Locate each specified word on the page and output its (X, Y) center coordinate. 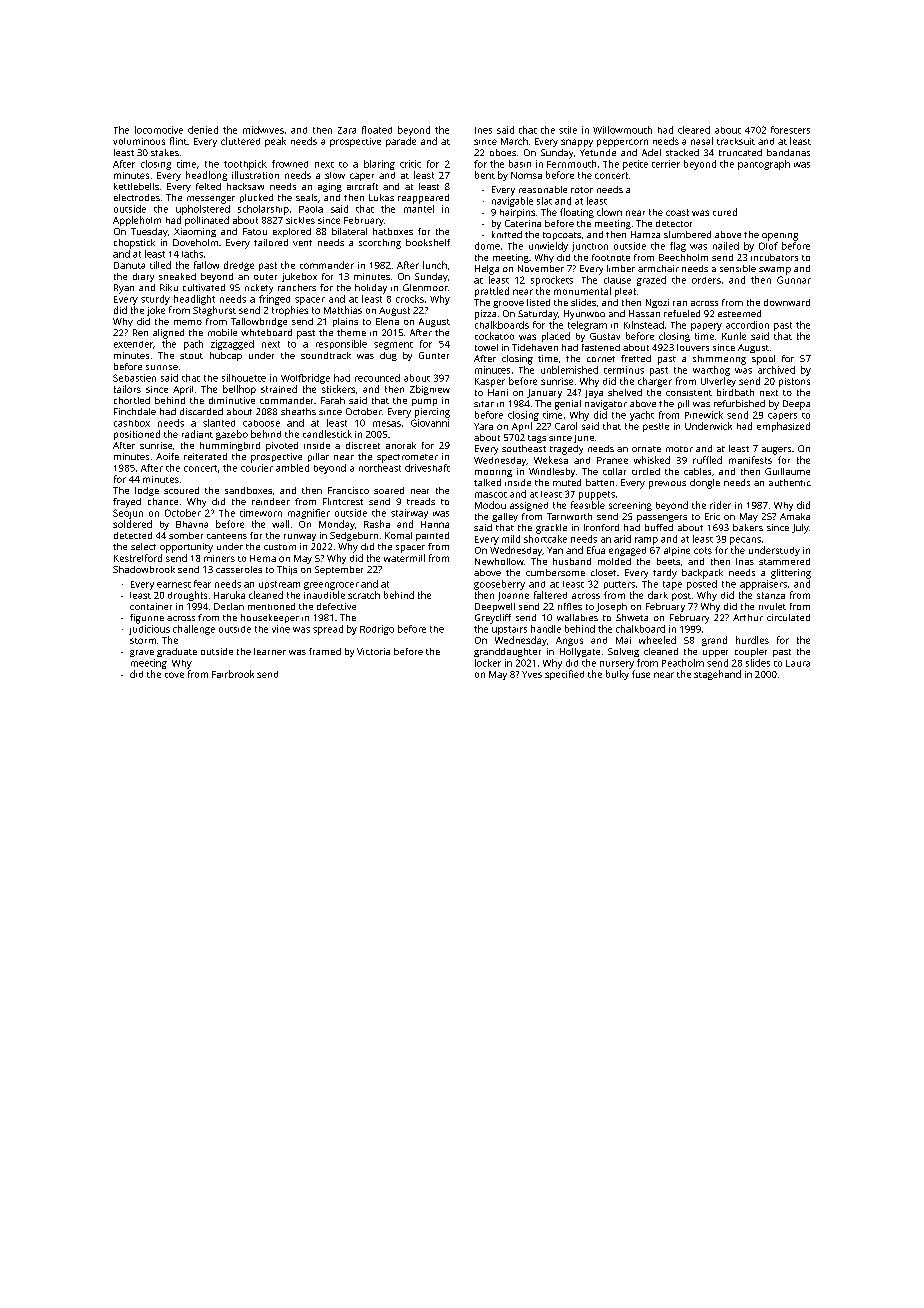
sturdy (155, 300)
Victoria (373, 651)
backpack (702, 574)
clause (617, 280)
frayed (127, 503)
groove (508, 304)
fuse (641, 674)
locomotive (159, 130)
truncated (740, 152)
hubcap (226, 356)
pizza (485, 315)
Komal (398, 535)
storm (143, 641)
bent (485, 175)
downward (787, 302)
